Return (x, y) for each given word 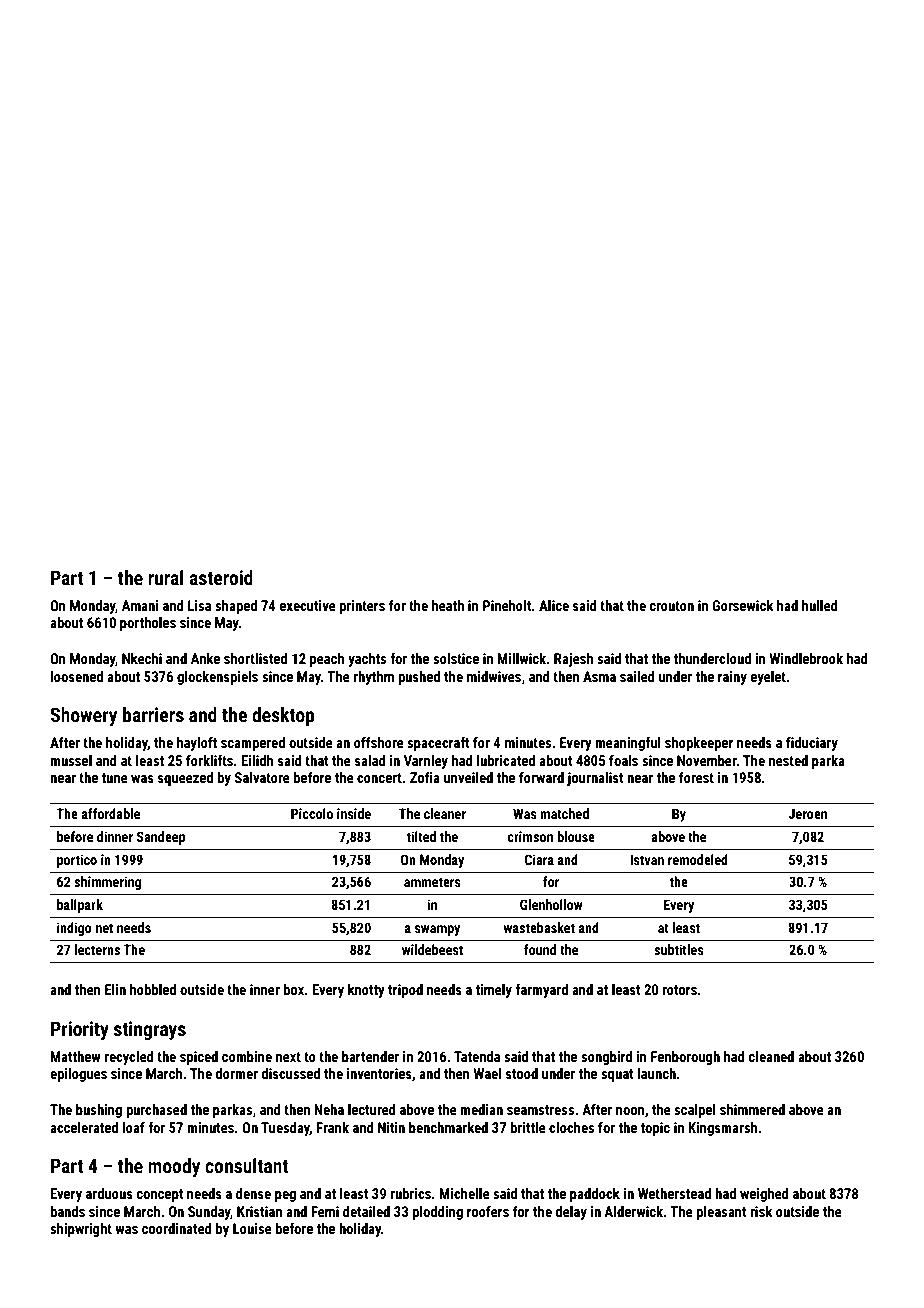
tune (115, 778)
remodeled (698, 859)
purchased (156, 1111)
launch (656, 1073)
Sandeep (161, 838)
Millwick (521, 658)
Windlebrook (806, 658)
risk (761, 1211)
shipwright (81, 1230)
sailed (637, 676)
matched (564, 813)
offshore (379, 742)
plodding (437, 1213)
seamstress (540, 1110)
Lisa (199, 605)
